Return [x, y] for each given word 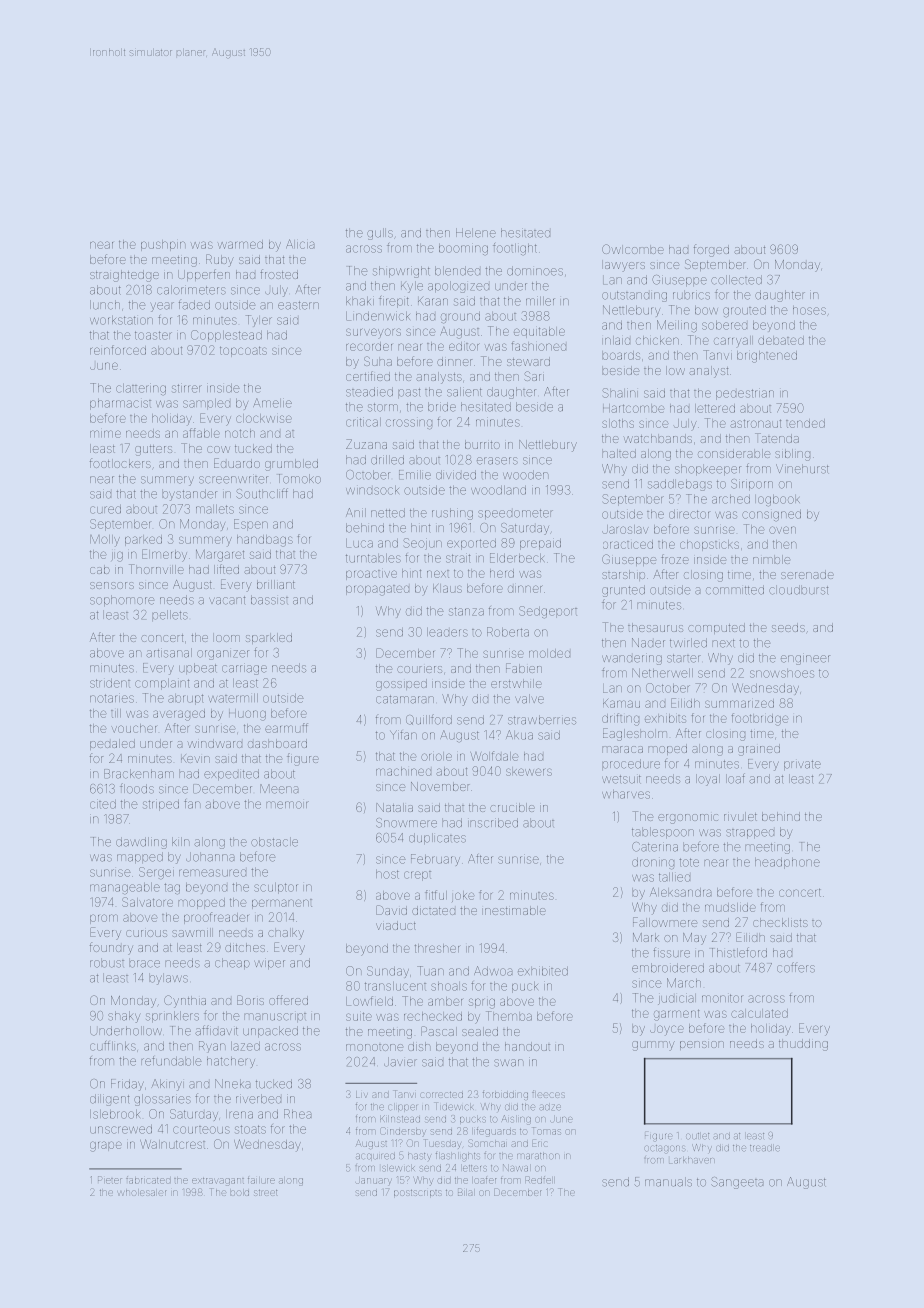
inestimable [514, 910]
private [802, 765]
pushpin [163, 245]
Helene [476, 233]
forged [711, 250]
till [116, 713]
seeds [788, 627]
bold [239, 1193]
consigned [771, 515]
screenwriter [233, 479]
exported [471, 544]
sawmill [192, 932]
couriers [419, 669]
